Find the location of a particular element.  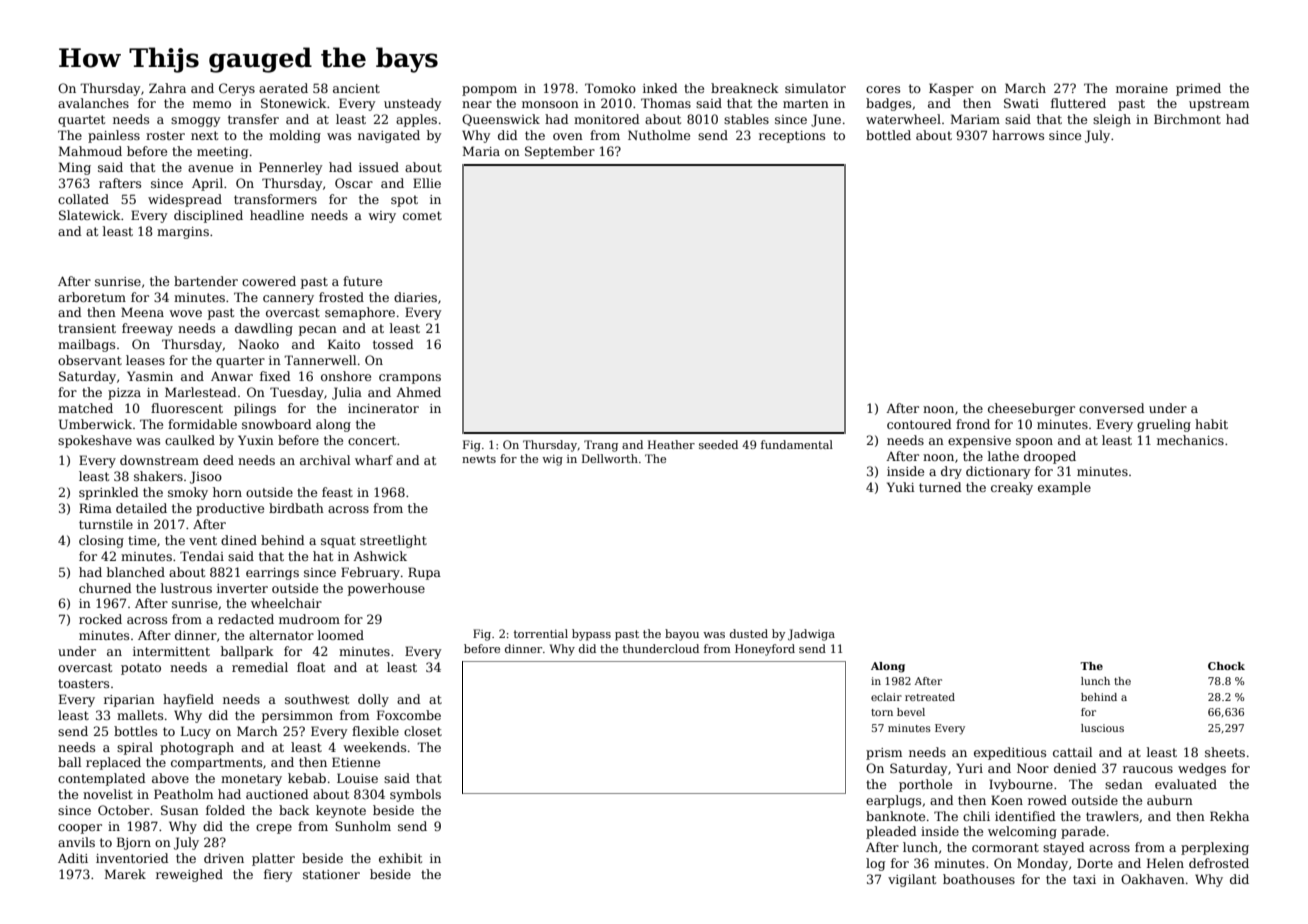

bottles is located at coordinates (135, 731).
